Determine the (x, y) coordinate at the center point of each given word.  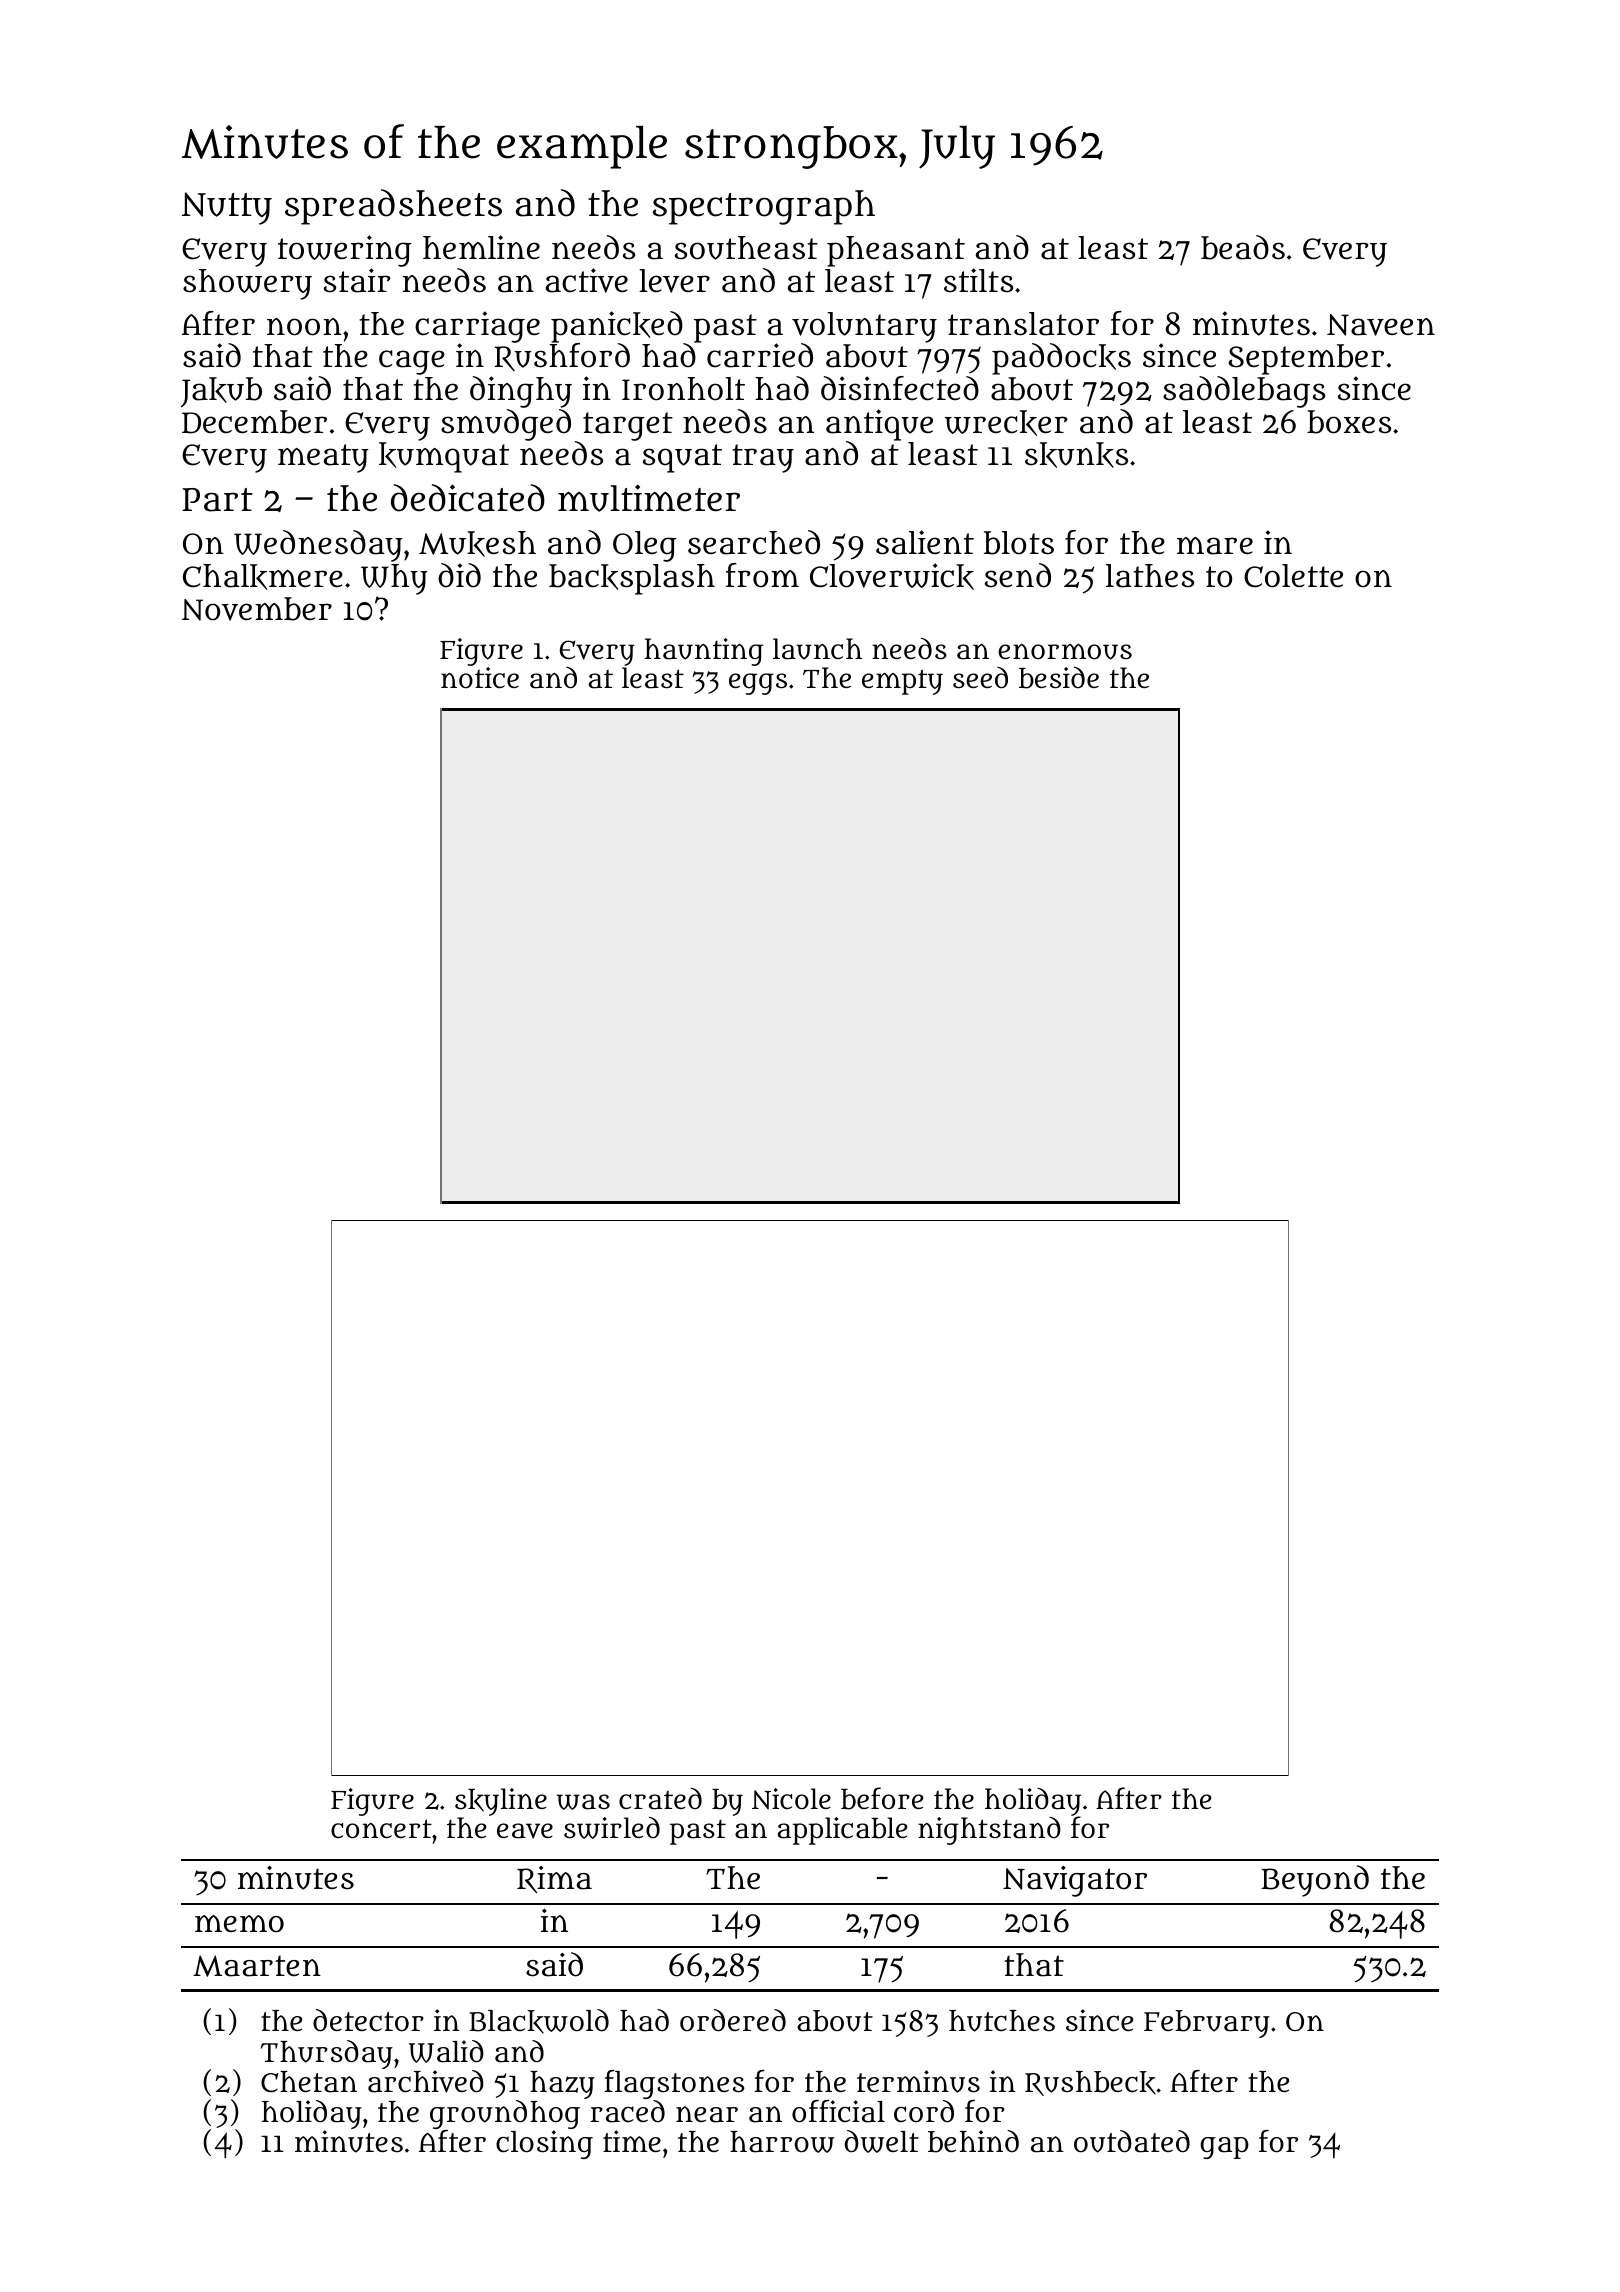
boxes (1349, 422)
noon (304, 327)
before (882, 1798)
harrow (782, 2142)
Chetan (309, 2082)
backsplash (632, 579)
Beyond (1315, 1881)
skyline (501, 1802)
